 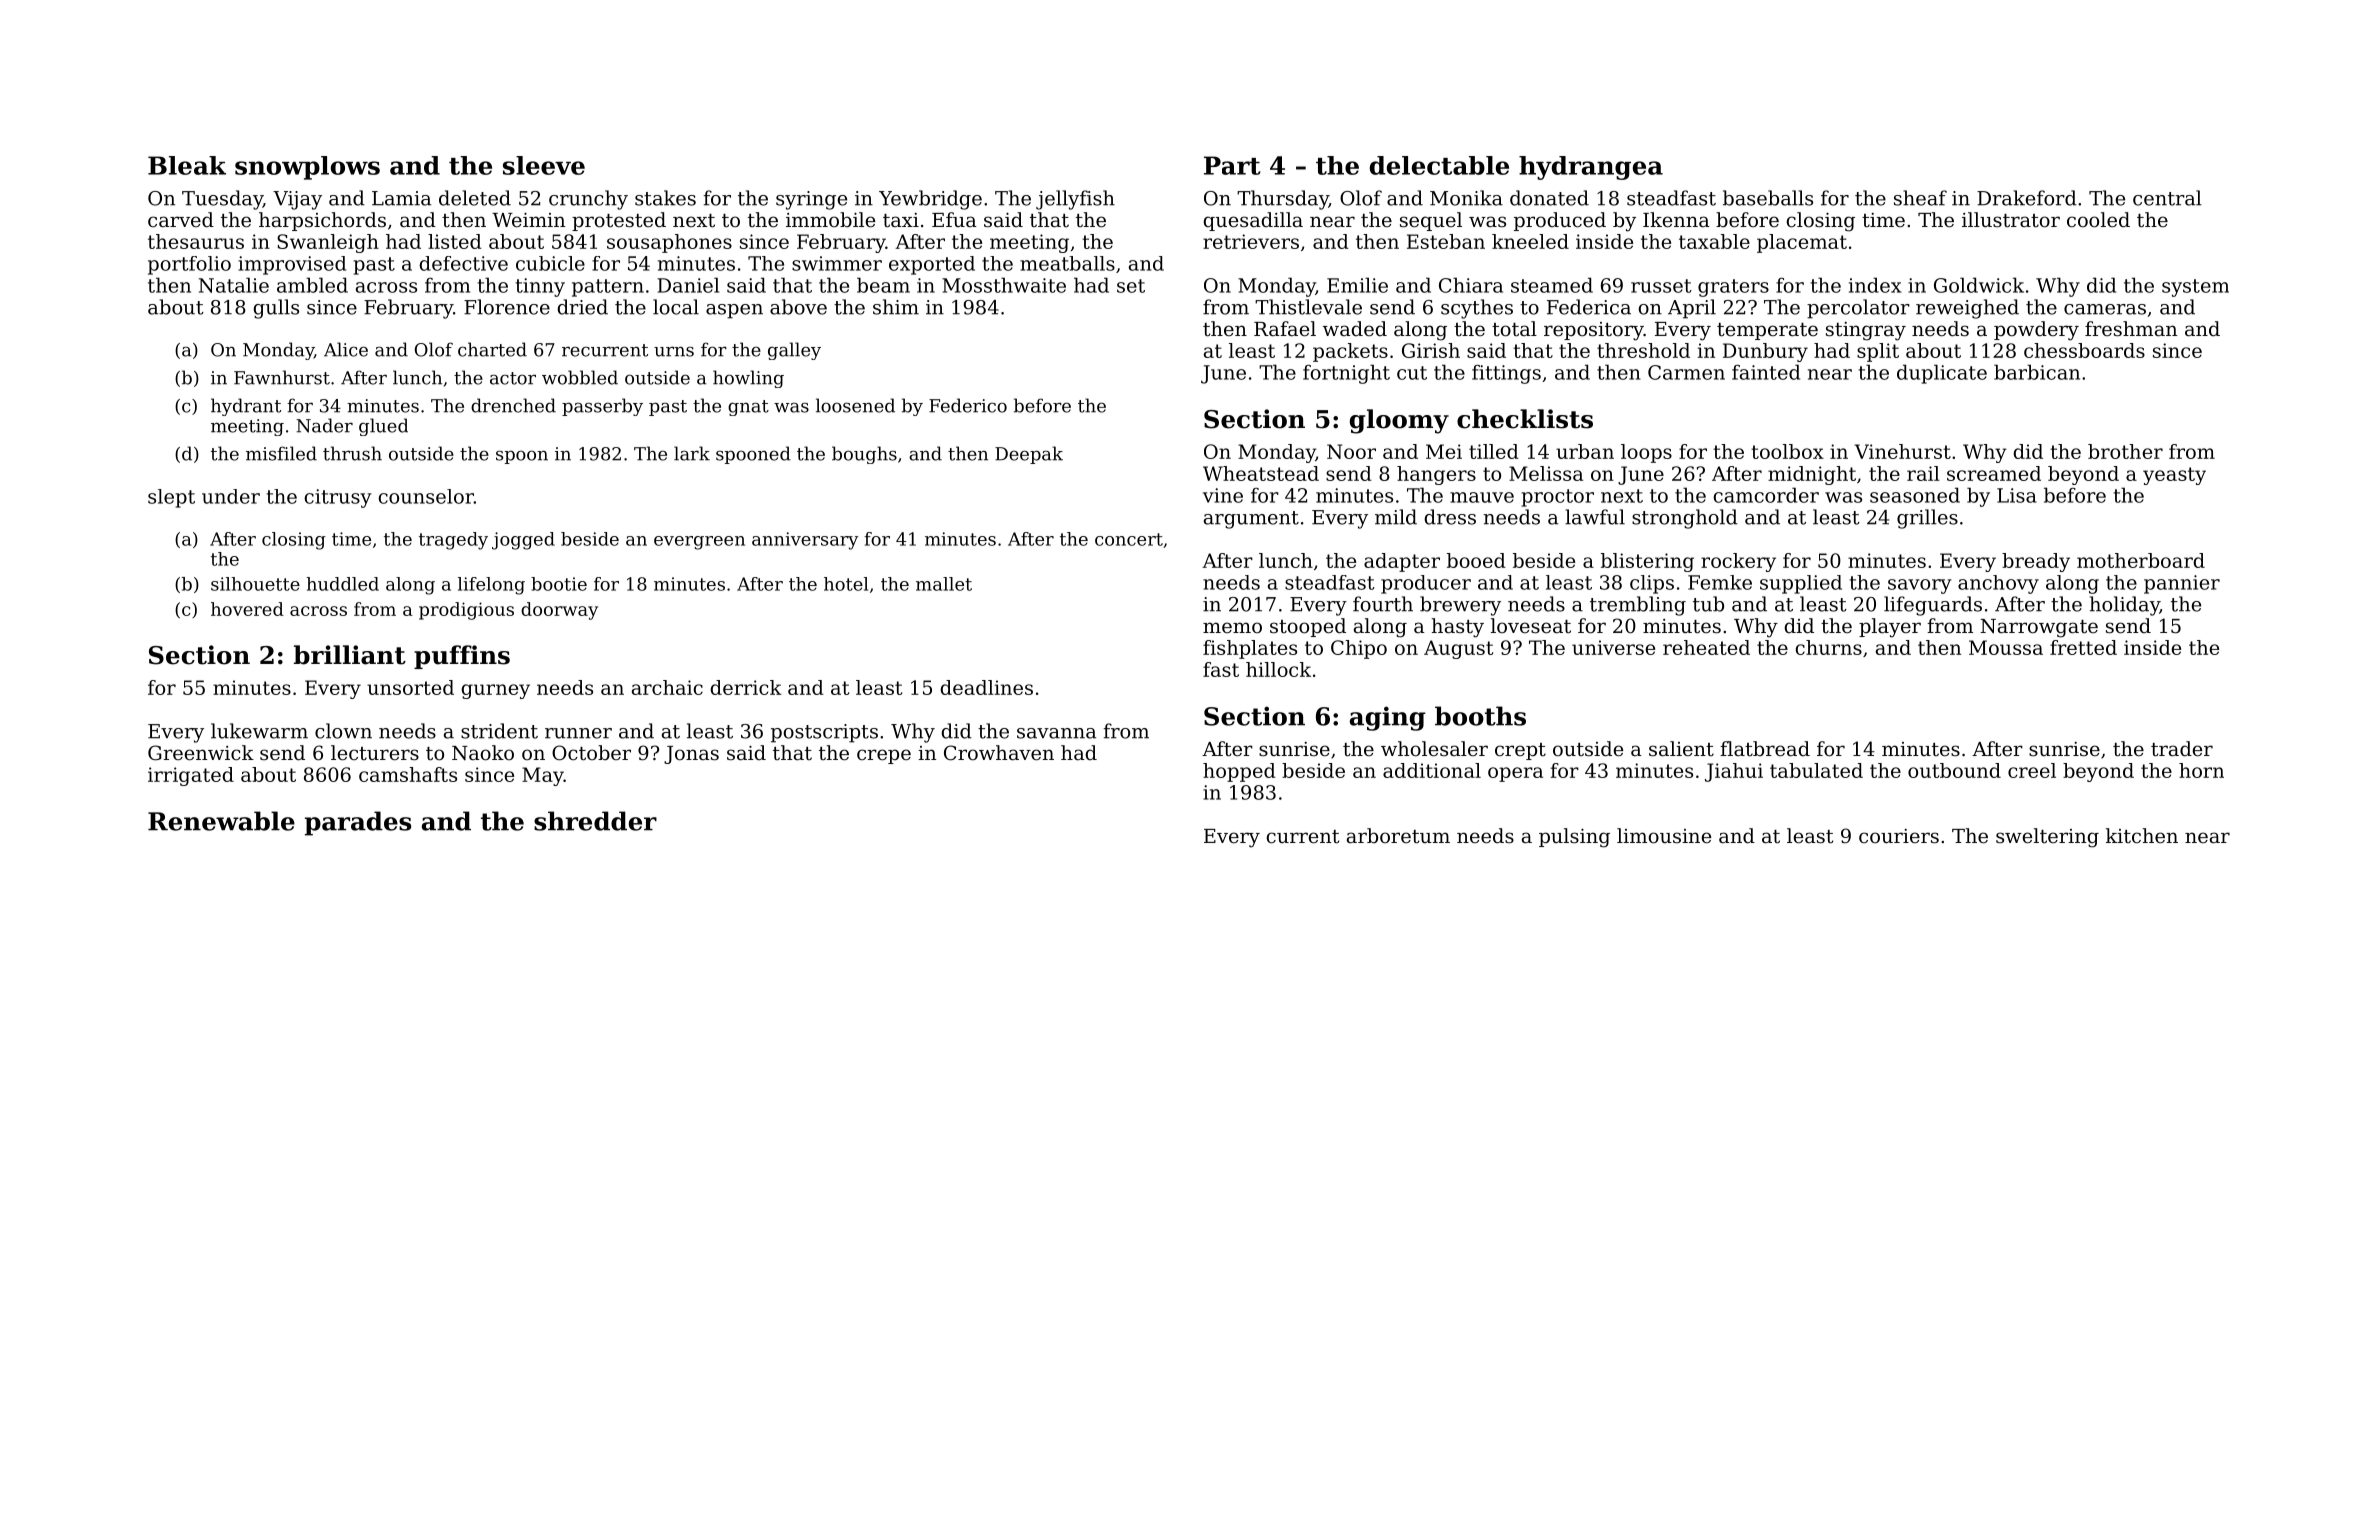 I want to click on trader, so click(x=2182, y=749).
